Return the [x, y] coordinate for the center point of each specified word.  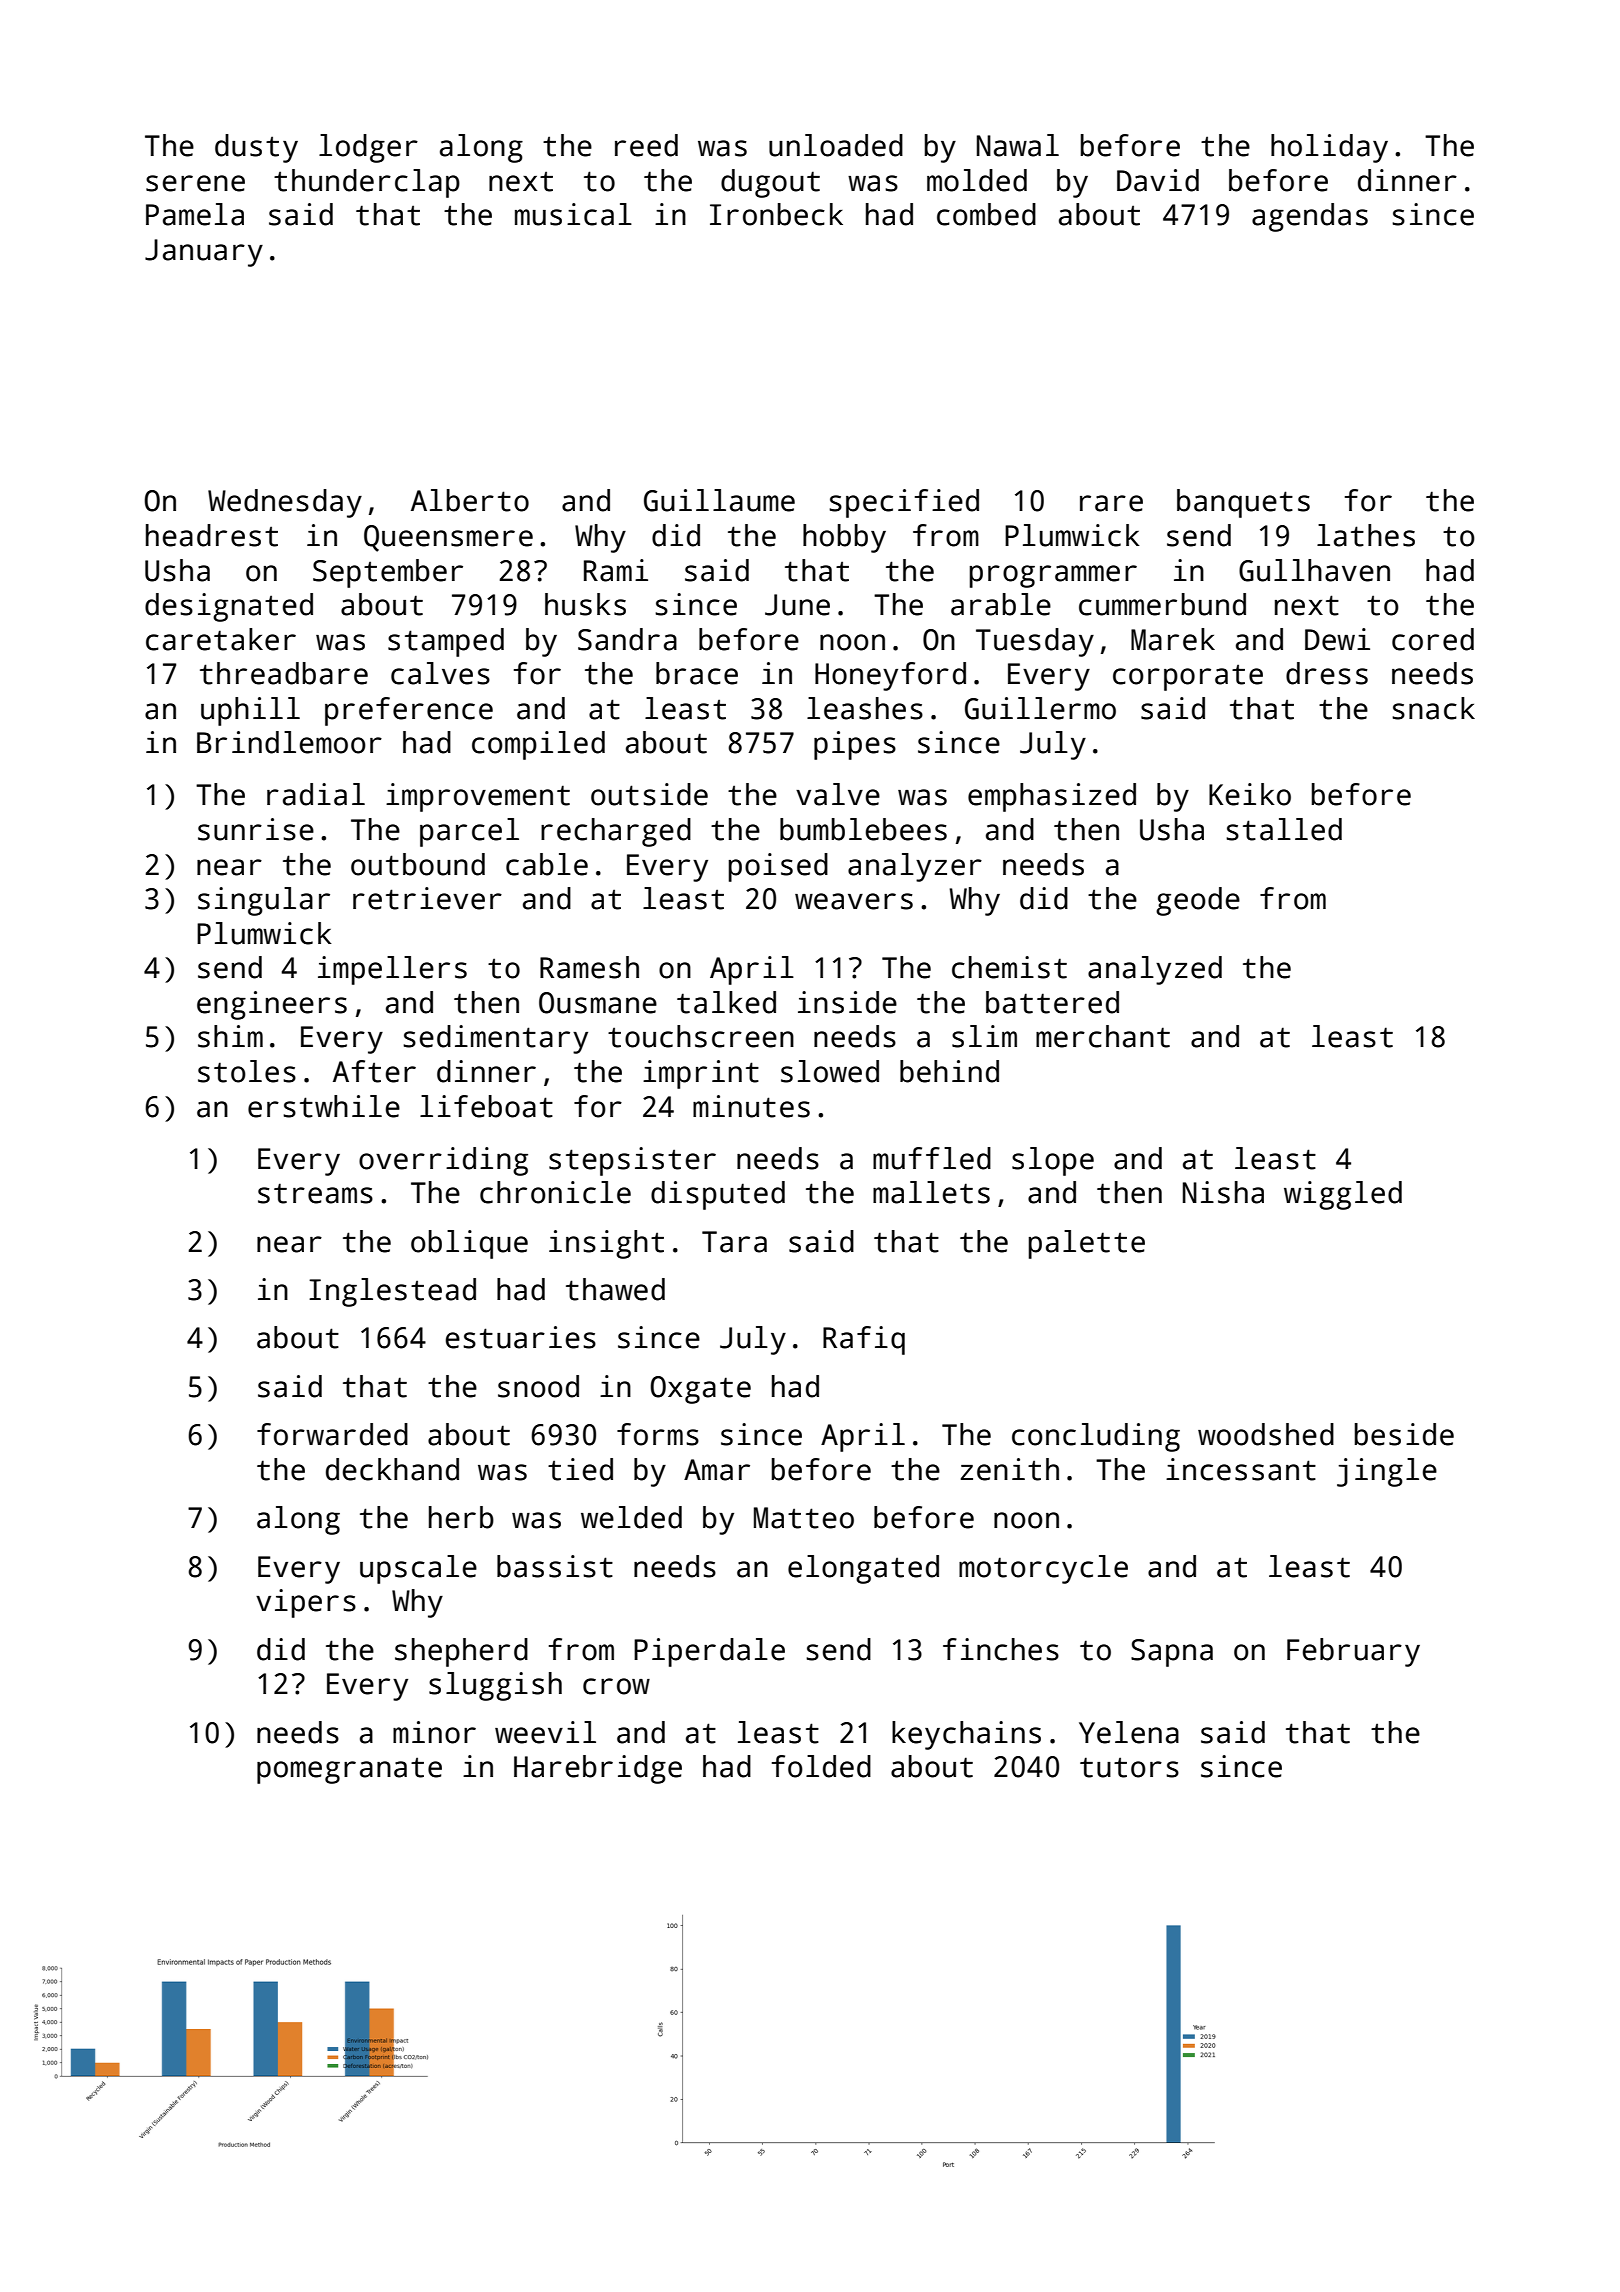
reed [646, 145]
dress [1327, 673]
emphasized [1052, 797]
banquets [1243, 503]
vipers [306, 1603]
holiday [1329, 148]
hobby [844, 538]
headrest [212, 535]
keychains [966, 1735]
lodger [368, 148]
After [374, 1071]
